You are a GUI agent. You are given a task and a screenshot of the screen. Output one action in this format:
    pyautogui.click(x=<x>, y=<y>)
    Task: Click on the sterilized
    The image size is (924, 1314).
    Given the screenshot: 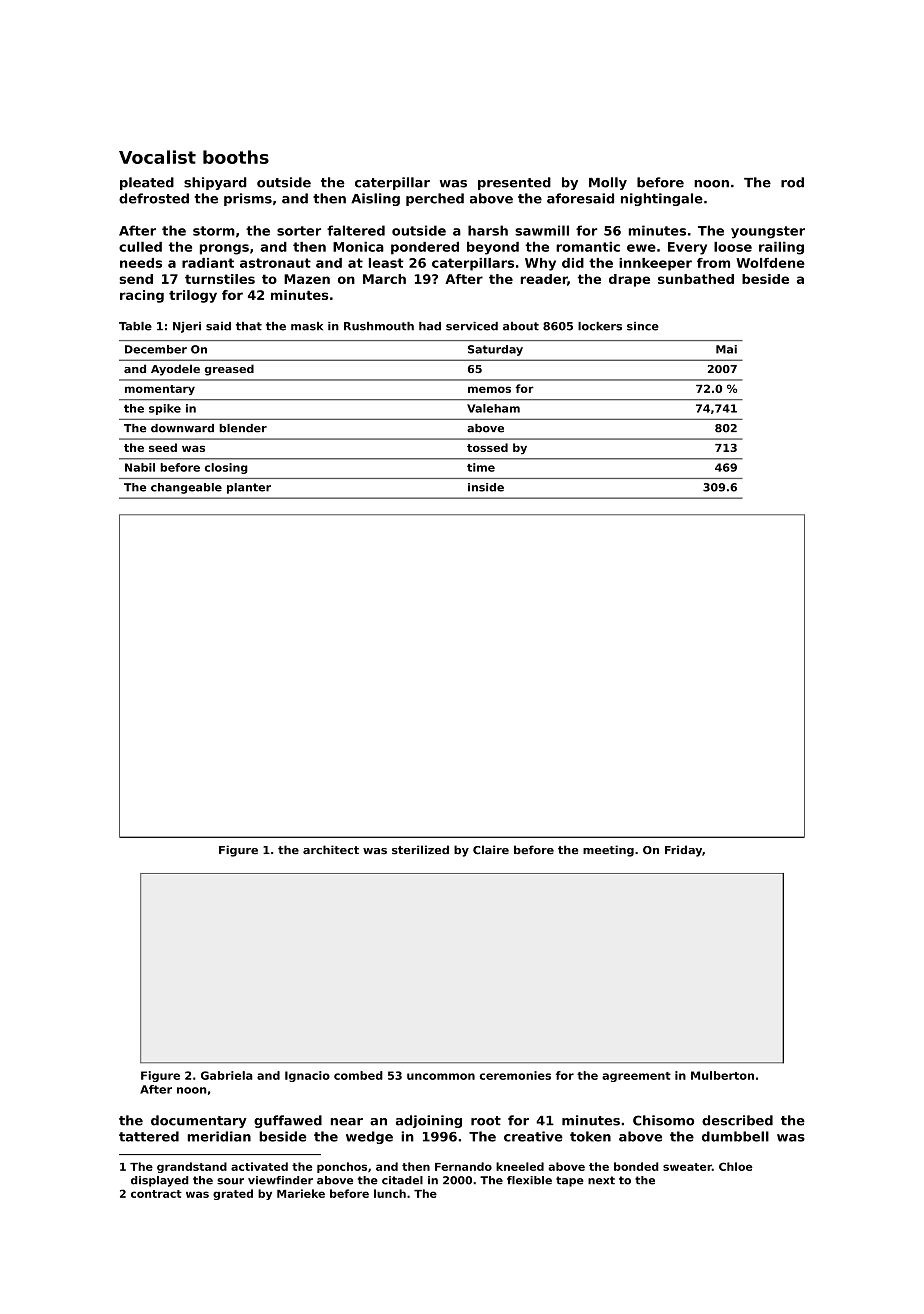 What is the action you would take?
    pyautogui.click(x=420, y=850)
